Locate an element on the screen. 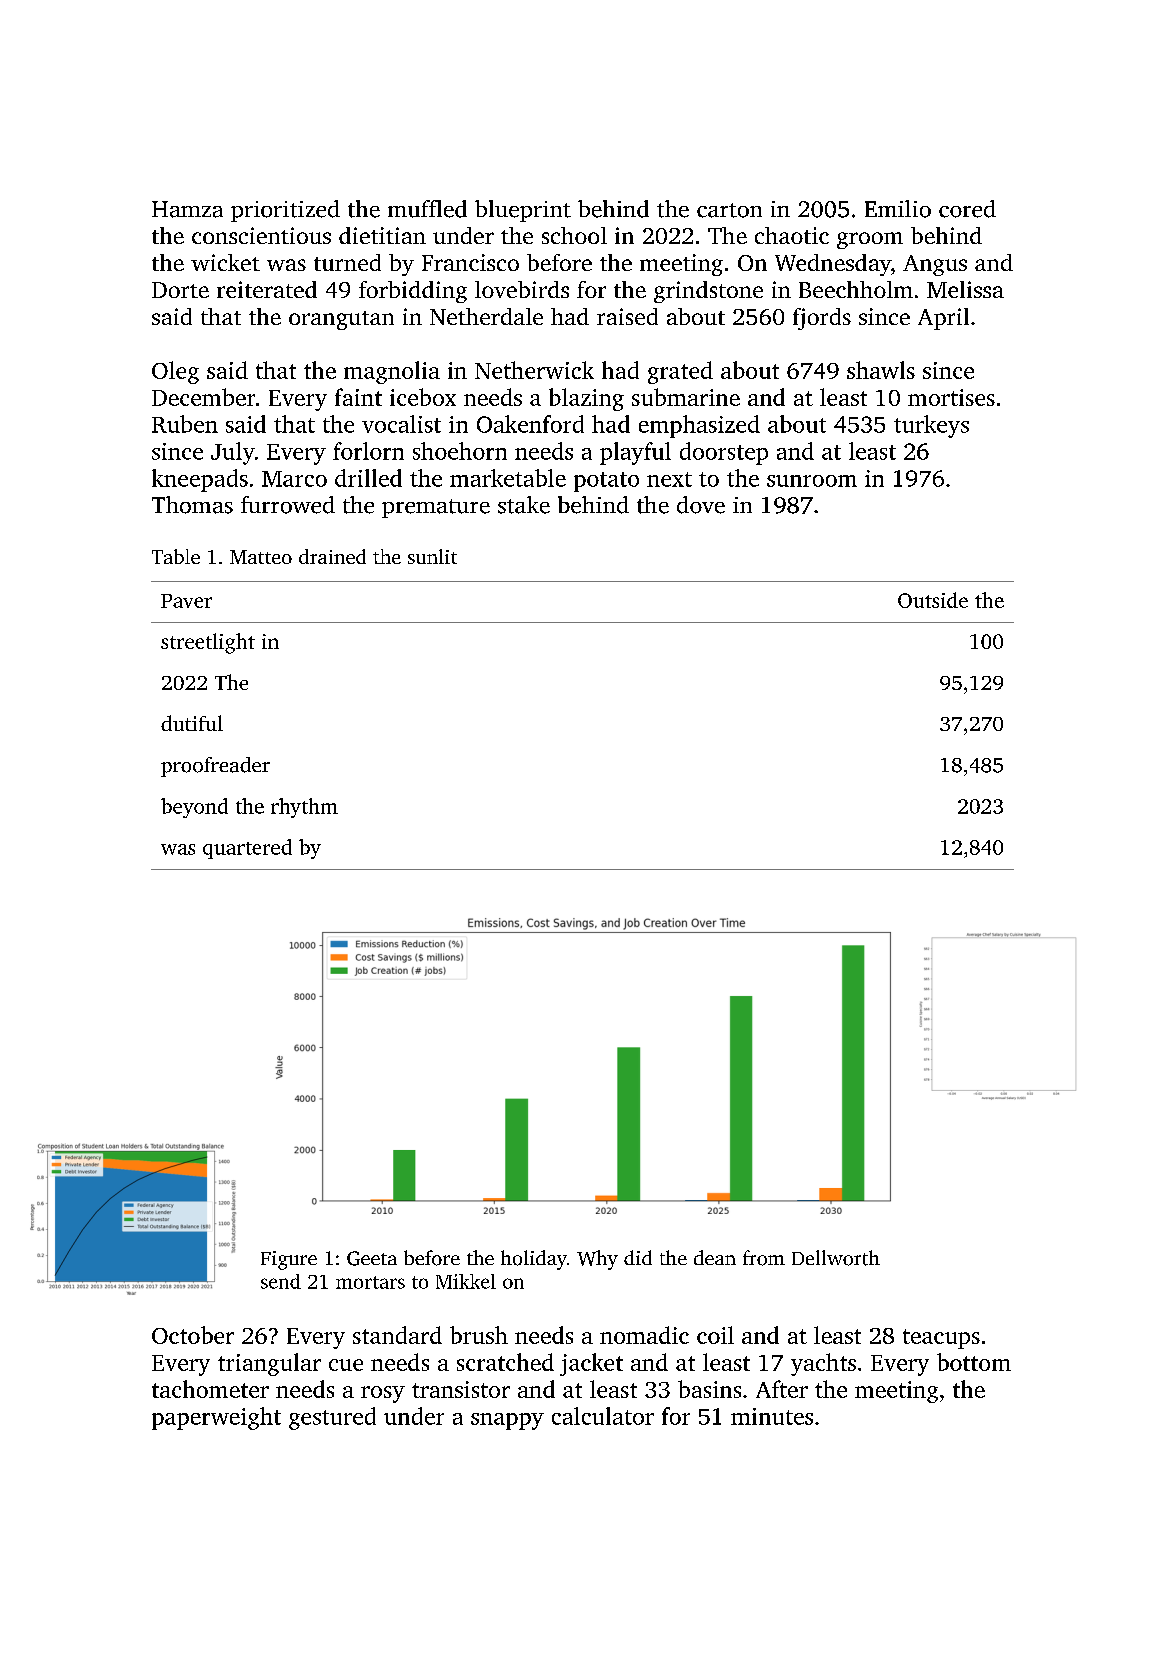 The width and height of the screenshot is (1165, 1654). dove is located at coordinates (701, 505).
